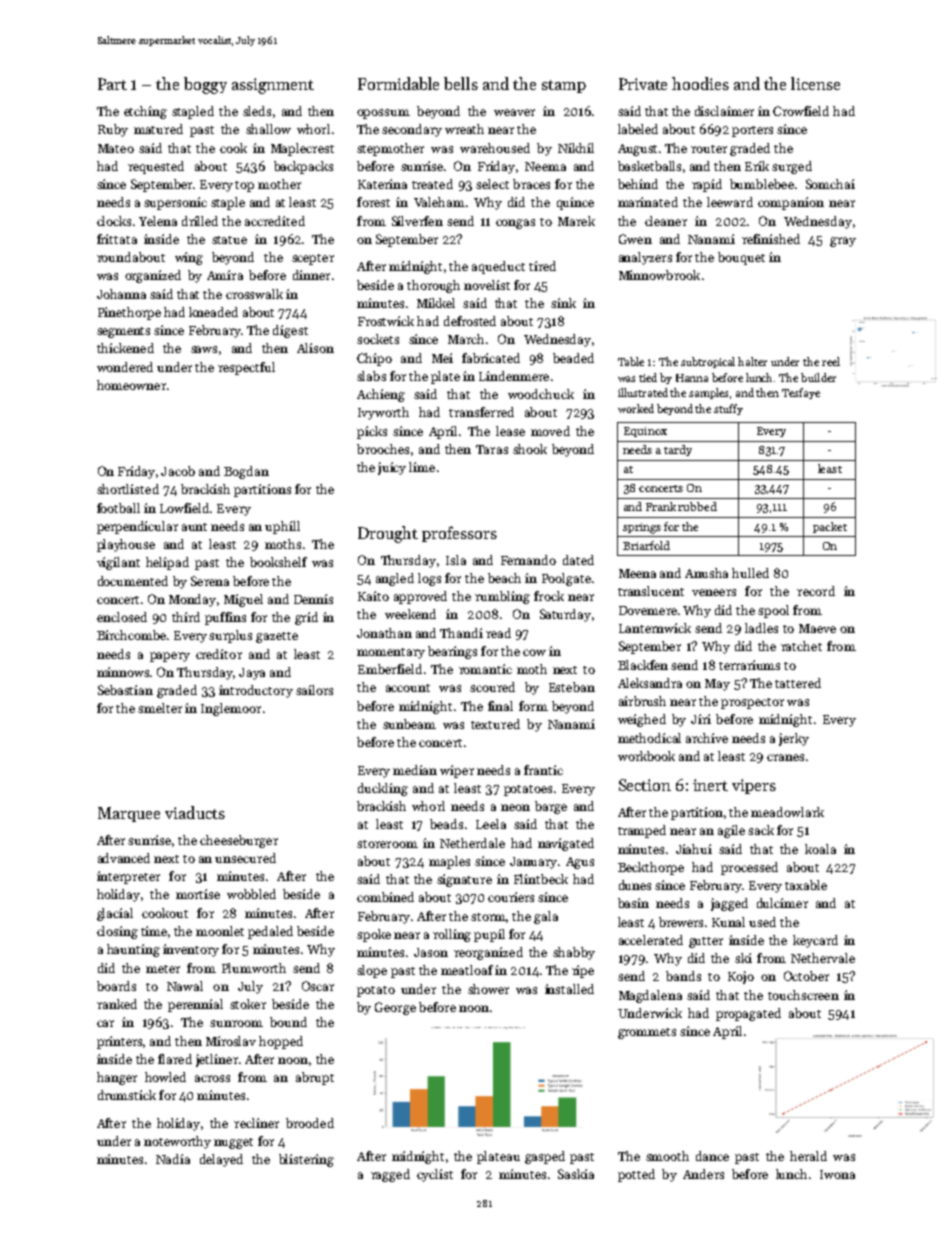 The width and height of the document is (952, 1233). What do you see at coordinates (410, 614) in the document?
I see `weekend` at bounding box center [410, 614].
